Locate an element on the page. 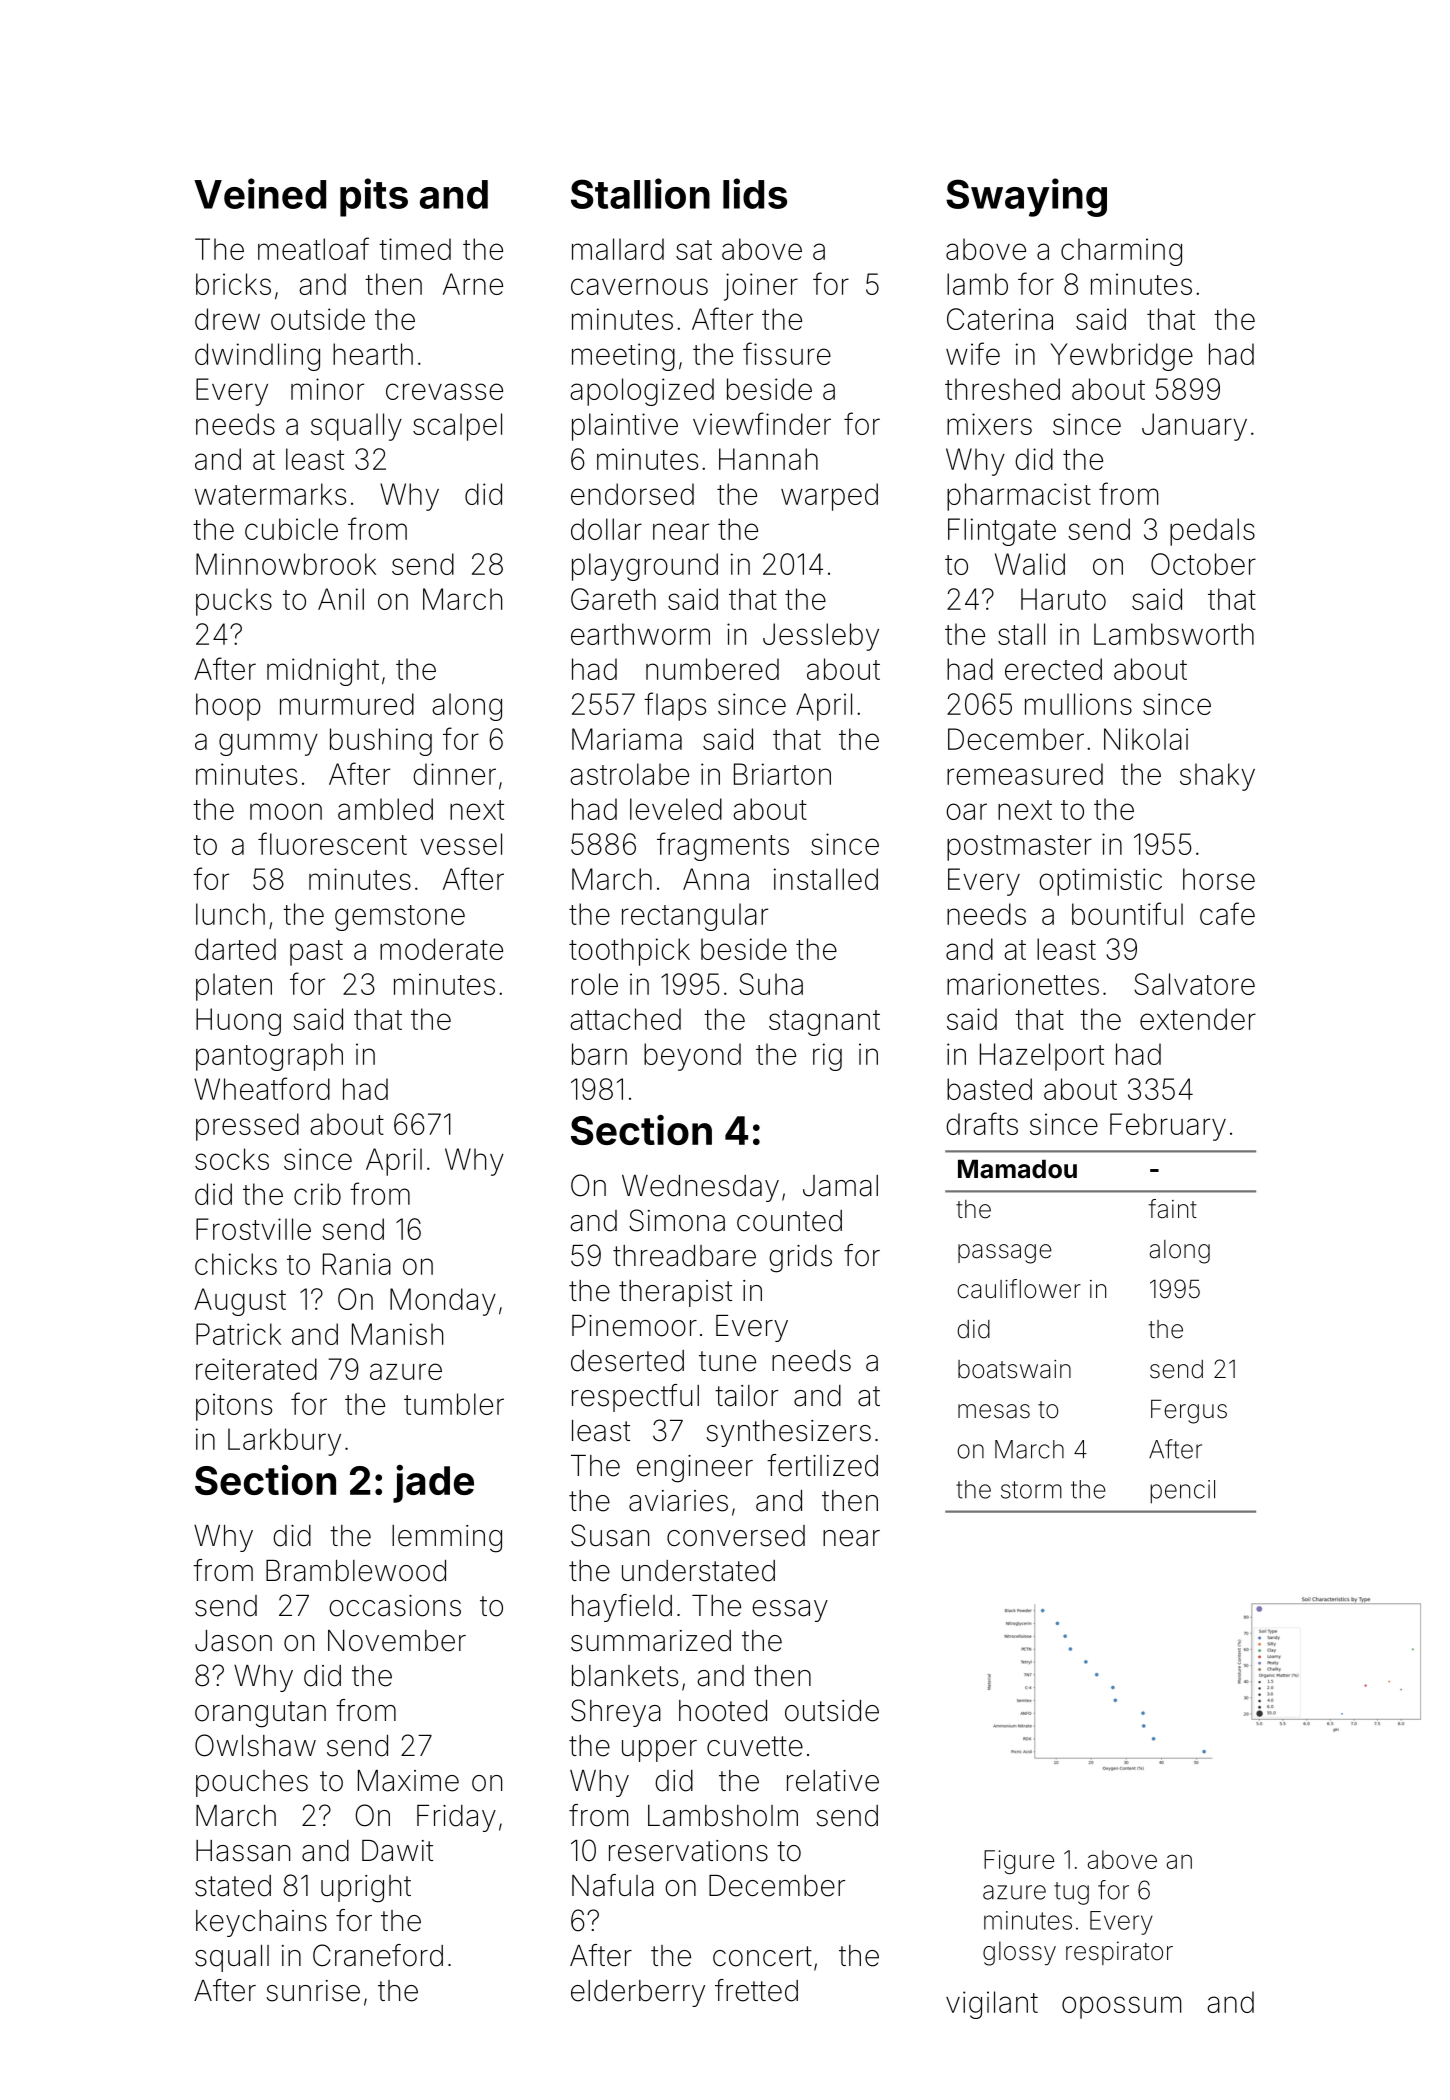 The width and height of the image is (1450, 2100). engineer is located at coordinates (695, 1469).
